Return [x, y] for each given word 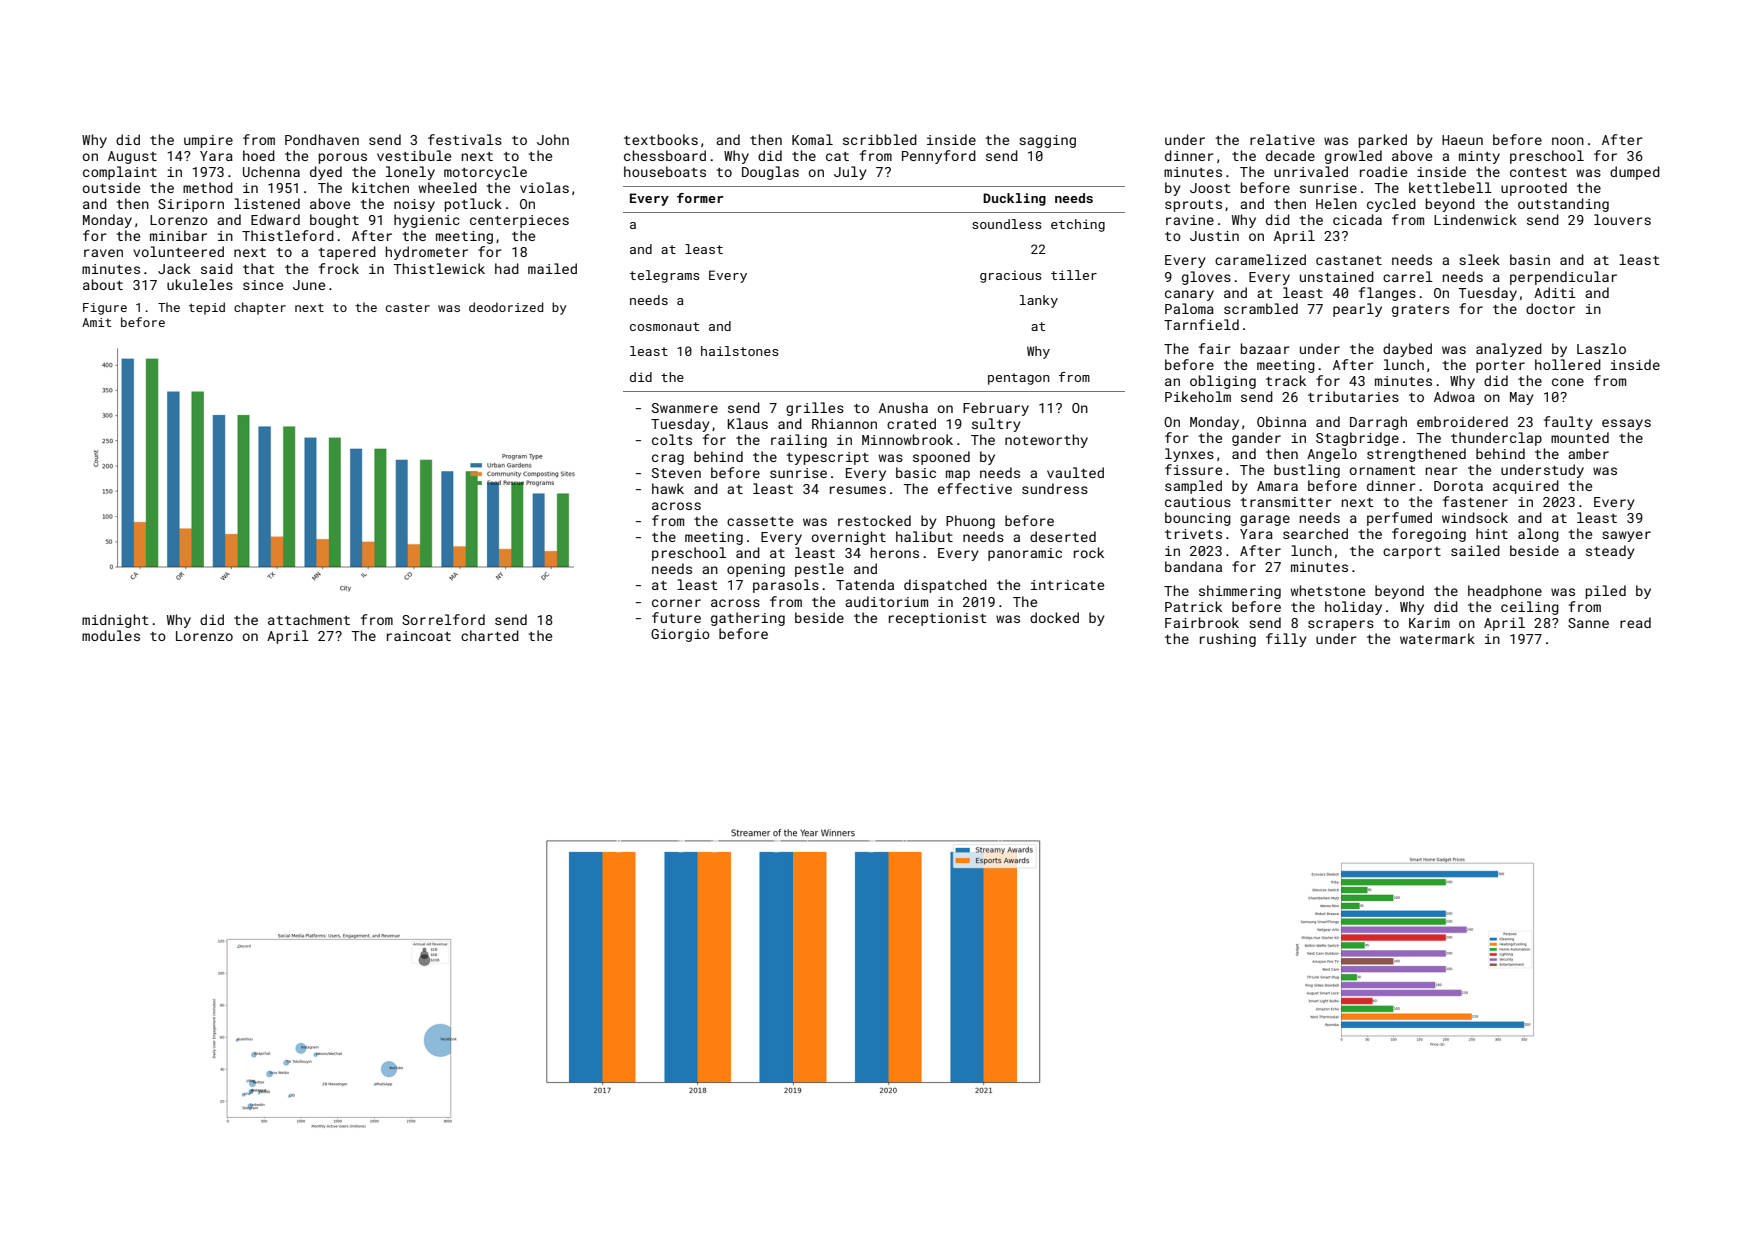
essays [1626, 424]
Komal [812, 139]
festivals [465, 139]
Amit [96, 322]
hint [1492, 533]
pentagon [1019, 379]
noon [1568, 141]
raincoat [419, 636]
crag [668, 459]
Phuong [970, 522]
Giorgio [680, 635]
